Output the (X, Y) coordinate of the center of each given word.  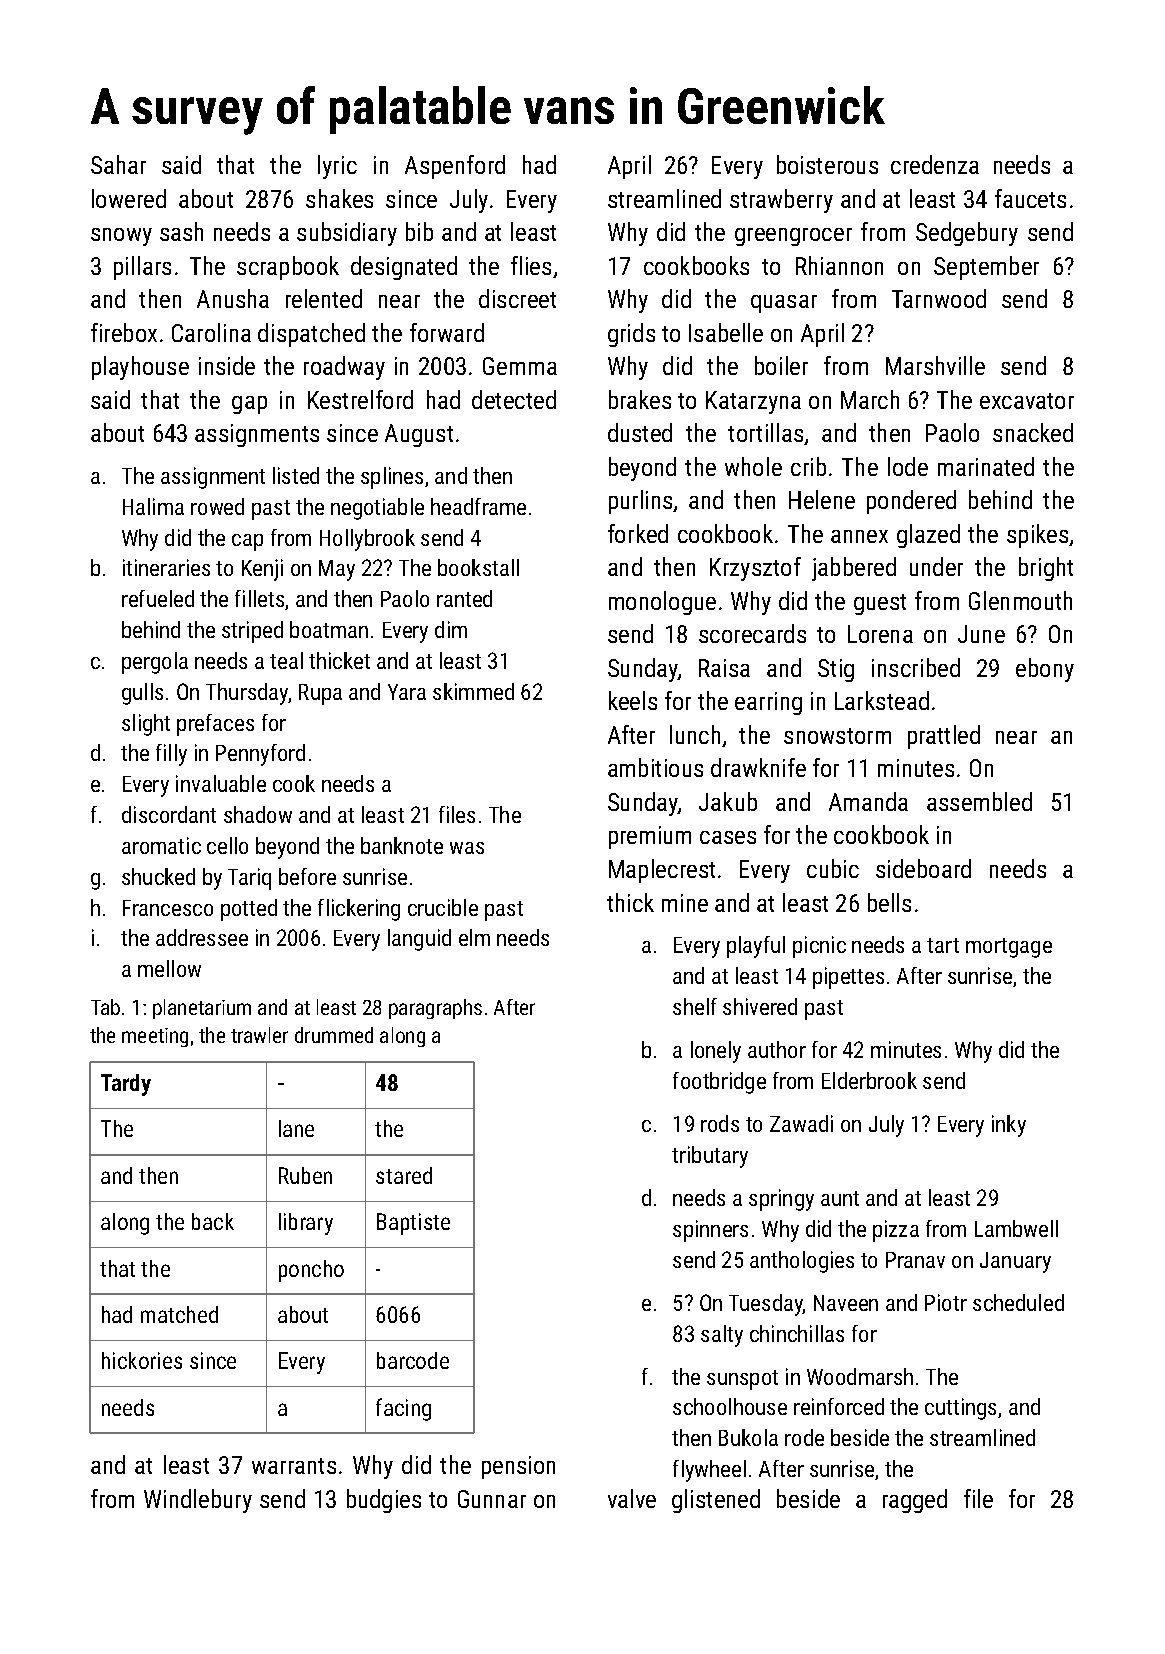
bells (889, 902)
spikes (1038, 536)
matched (179, 1314)
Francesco (168, 908)
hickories (142, 1360)
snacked (1033, 432)
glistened (716, 1501)
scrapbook (288, 268)
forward (447, 332)
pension (518, 1467)
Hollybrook (367, 540)
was (467, 848)
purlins (641, 502)
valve (632, 1498)
